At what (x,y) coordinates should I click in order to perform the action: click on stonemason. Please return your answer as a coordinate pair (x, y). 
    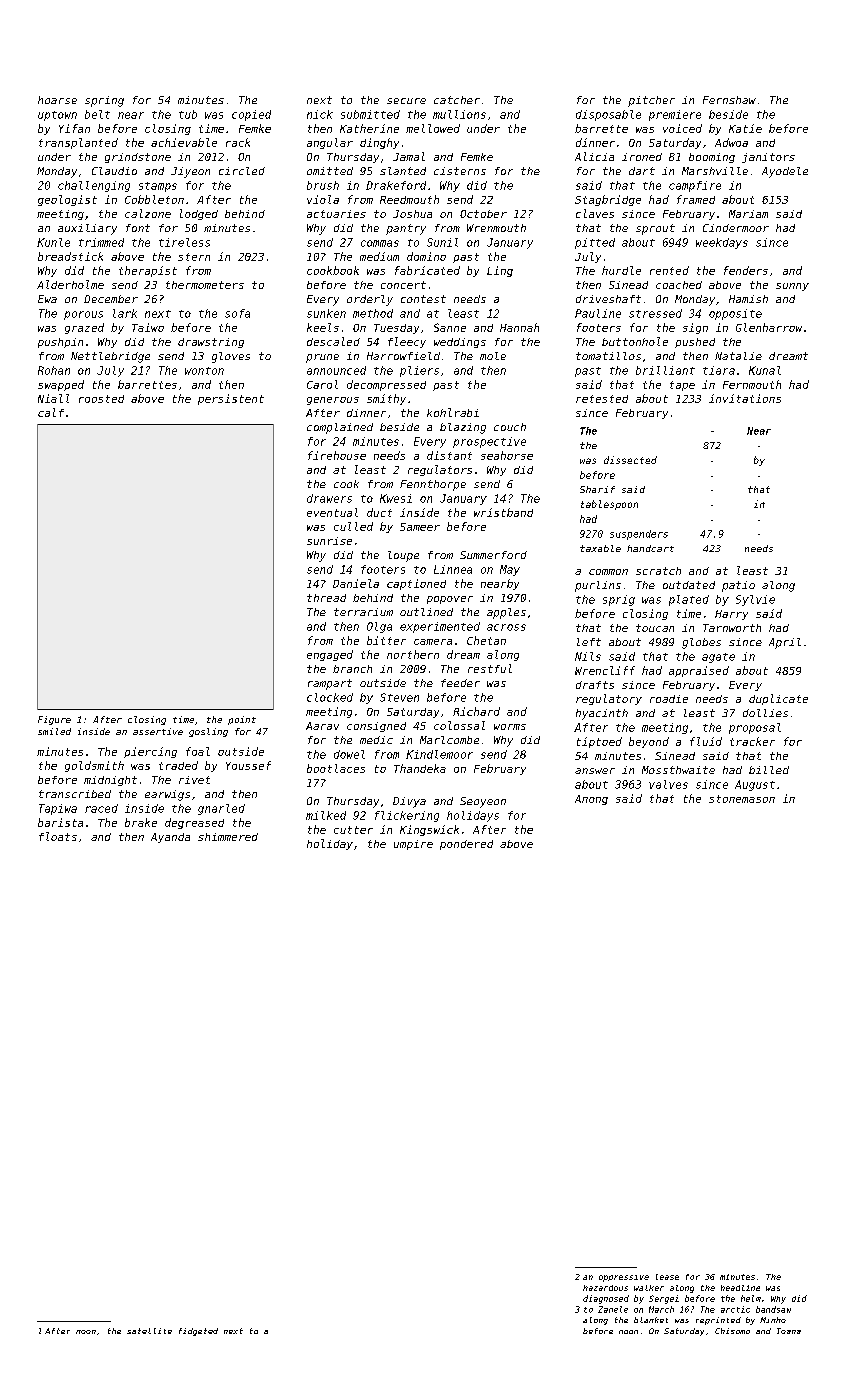
    Looking at the image, I should click on (742, 799).
